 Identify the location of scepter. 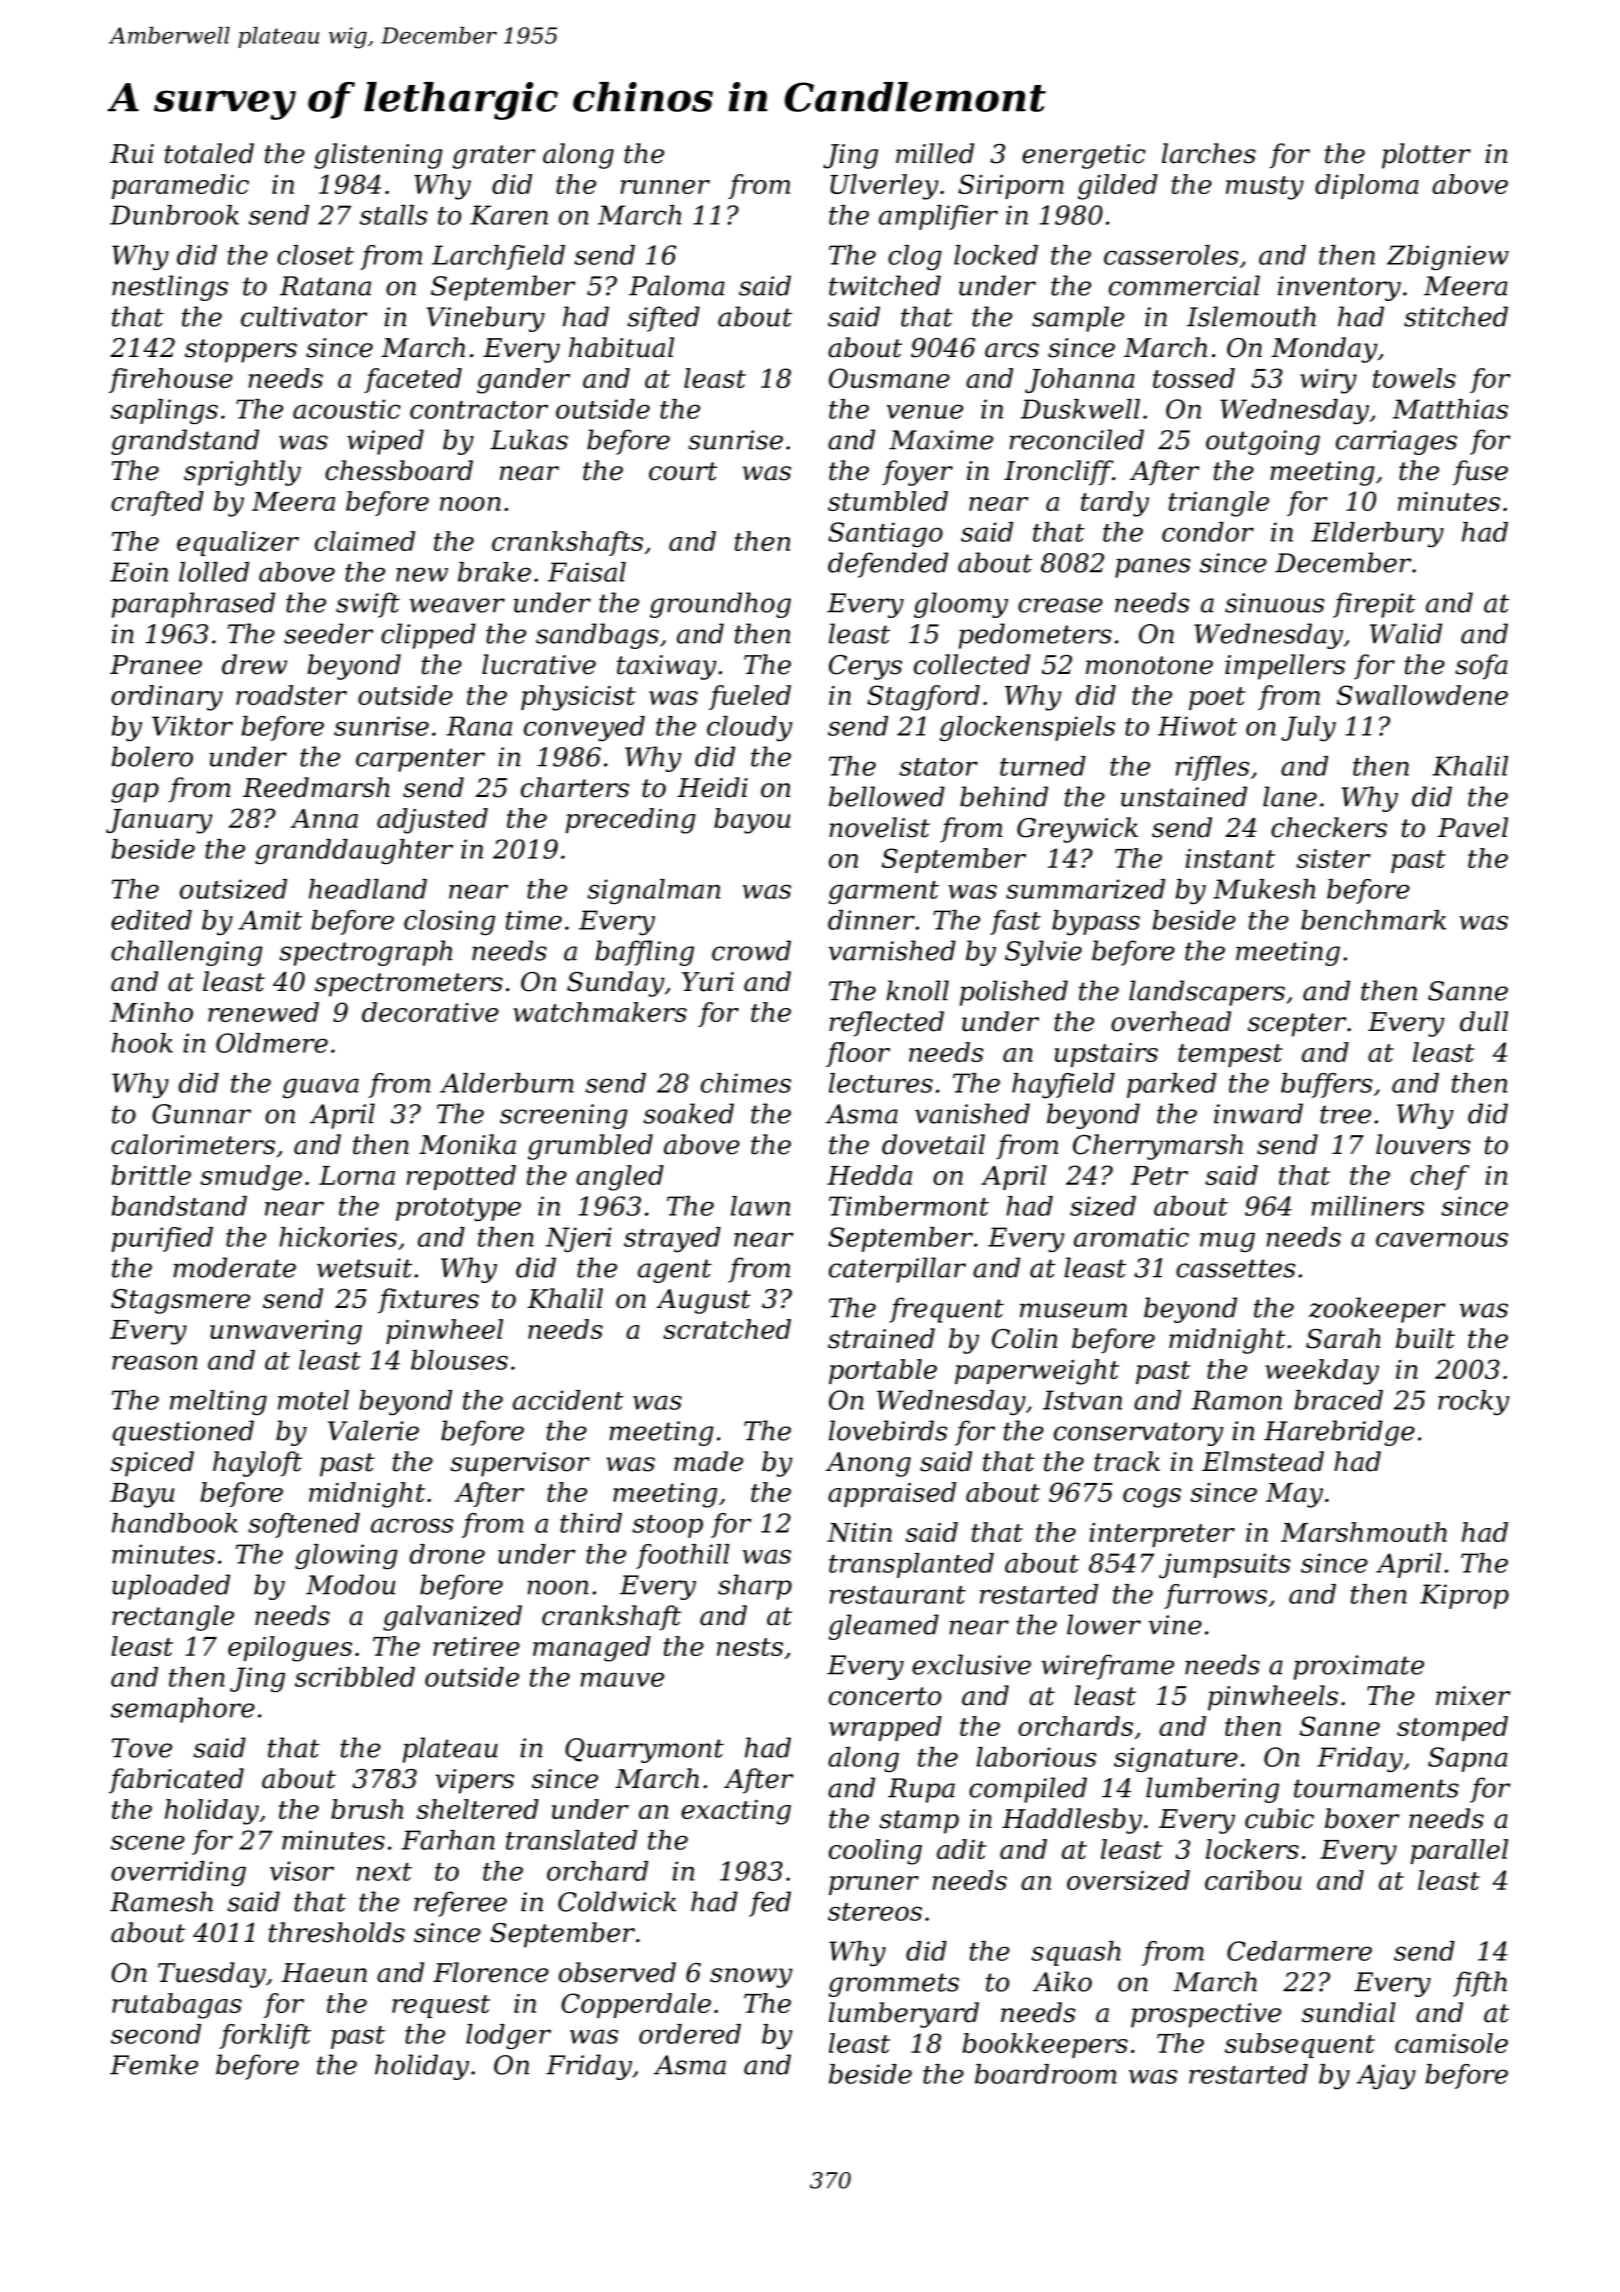
(1297, 1025).
